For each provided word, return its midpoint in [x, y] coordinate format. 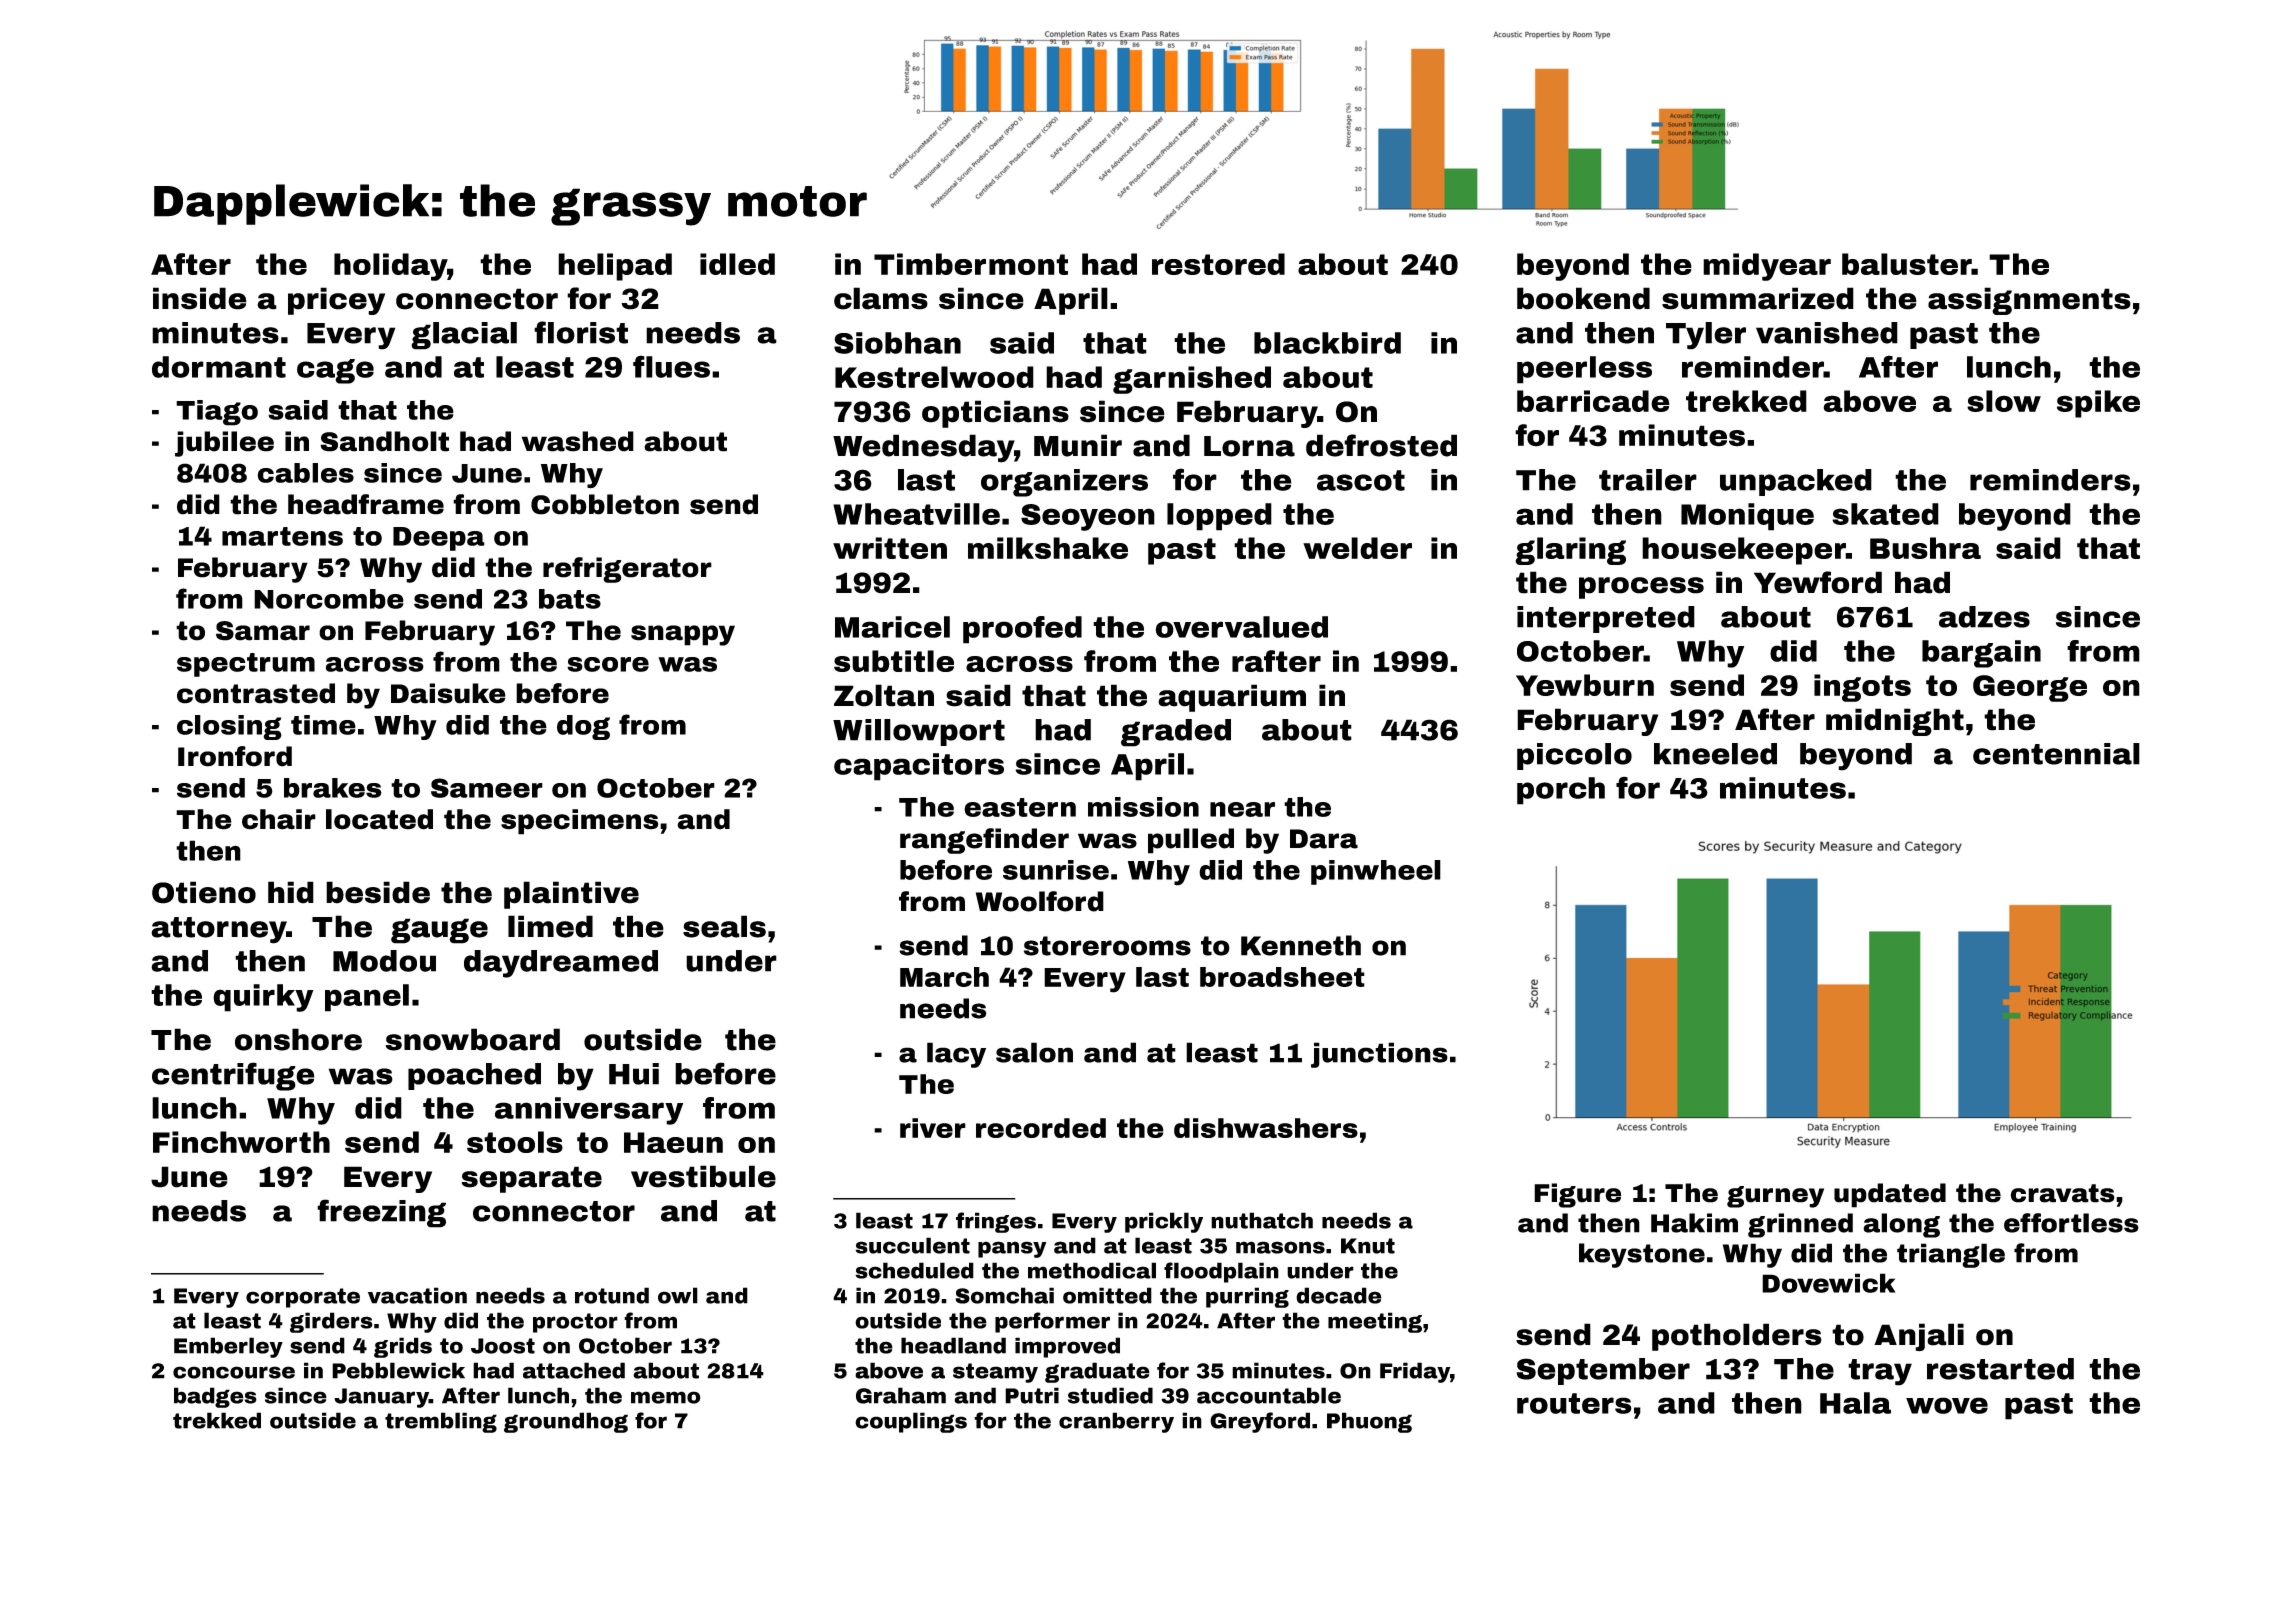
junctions [1379, 1055]
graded [1176, 733]
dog [583, 727]
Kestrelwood [934, 377]
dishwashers [1266, 1128]
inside [200, 298]
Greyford [1260, 1422]
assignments [2029, 301]
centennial [2056, 754]
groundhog [566, 1422]
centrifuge [233, 1076]
